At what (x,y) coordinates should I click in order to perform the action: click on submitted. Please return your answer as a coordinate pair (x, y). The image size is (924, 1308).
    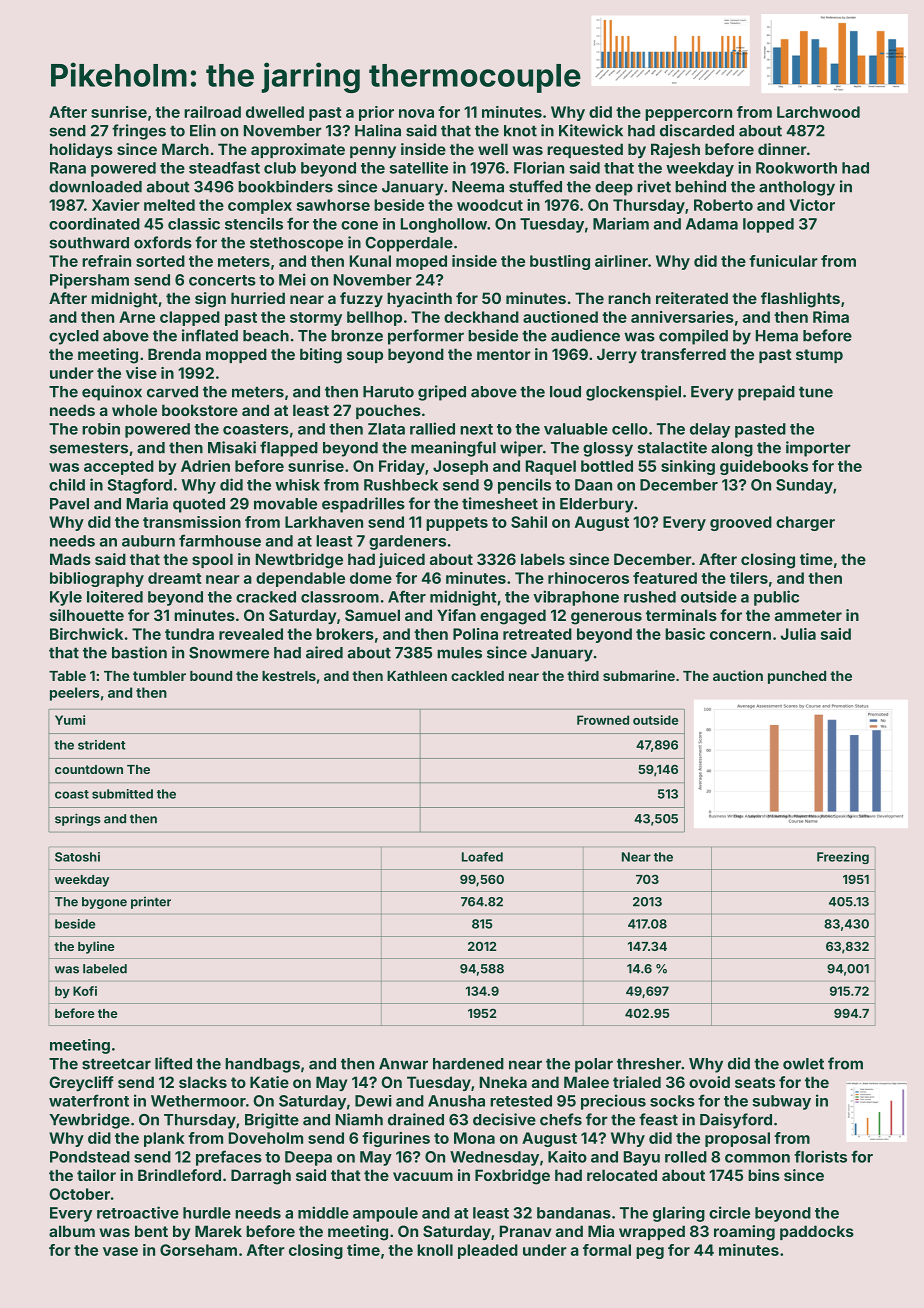
    Looking at the image, I should click on (122, 794).
